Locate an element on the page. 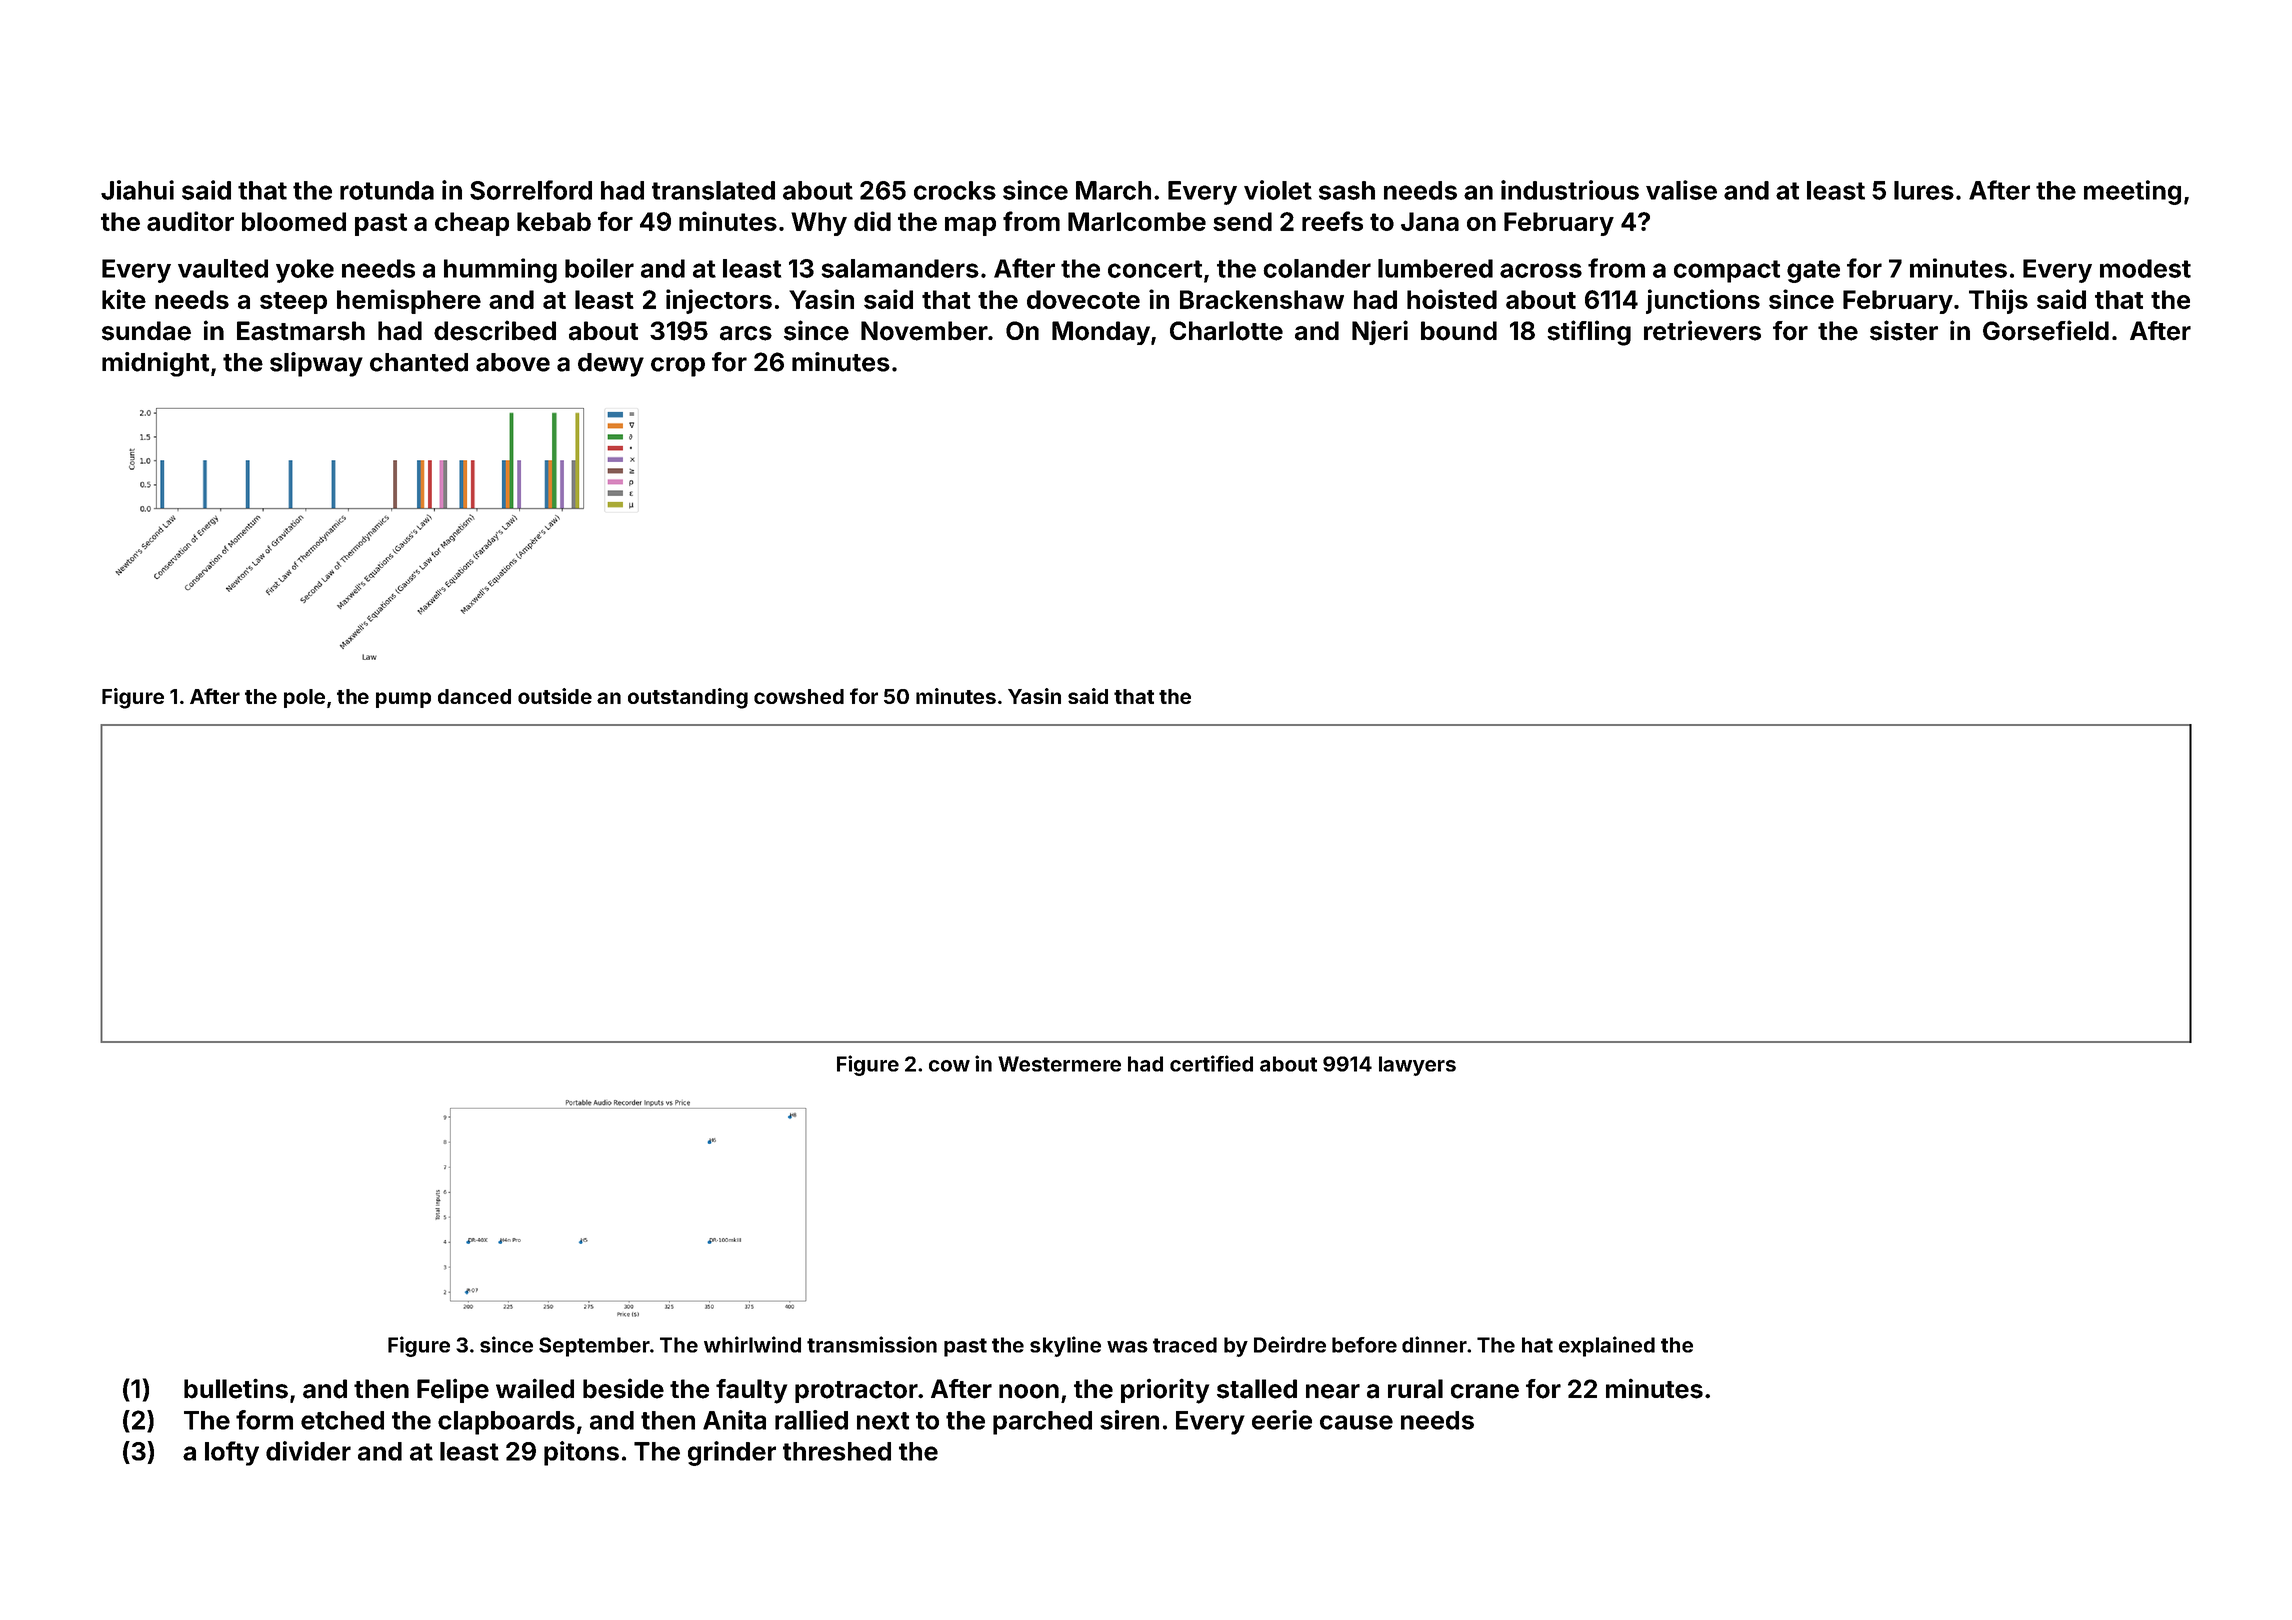 This page has width=2292, height=1620. hoisted is located at coordinates (1452, 299).
